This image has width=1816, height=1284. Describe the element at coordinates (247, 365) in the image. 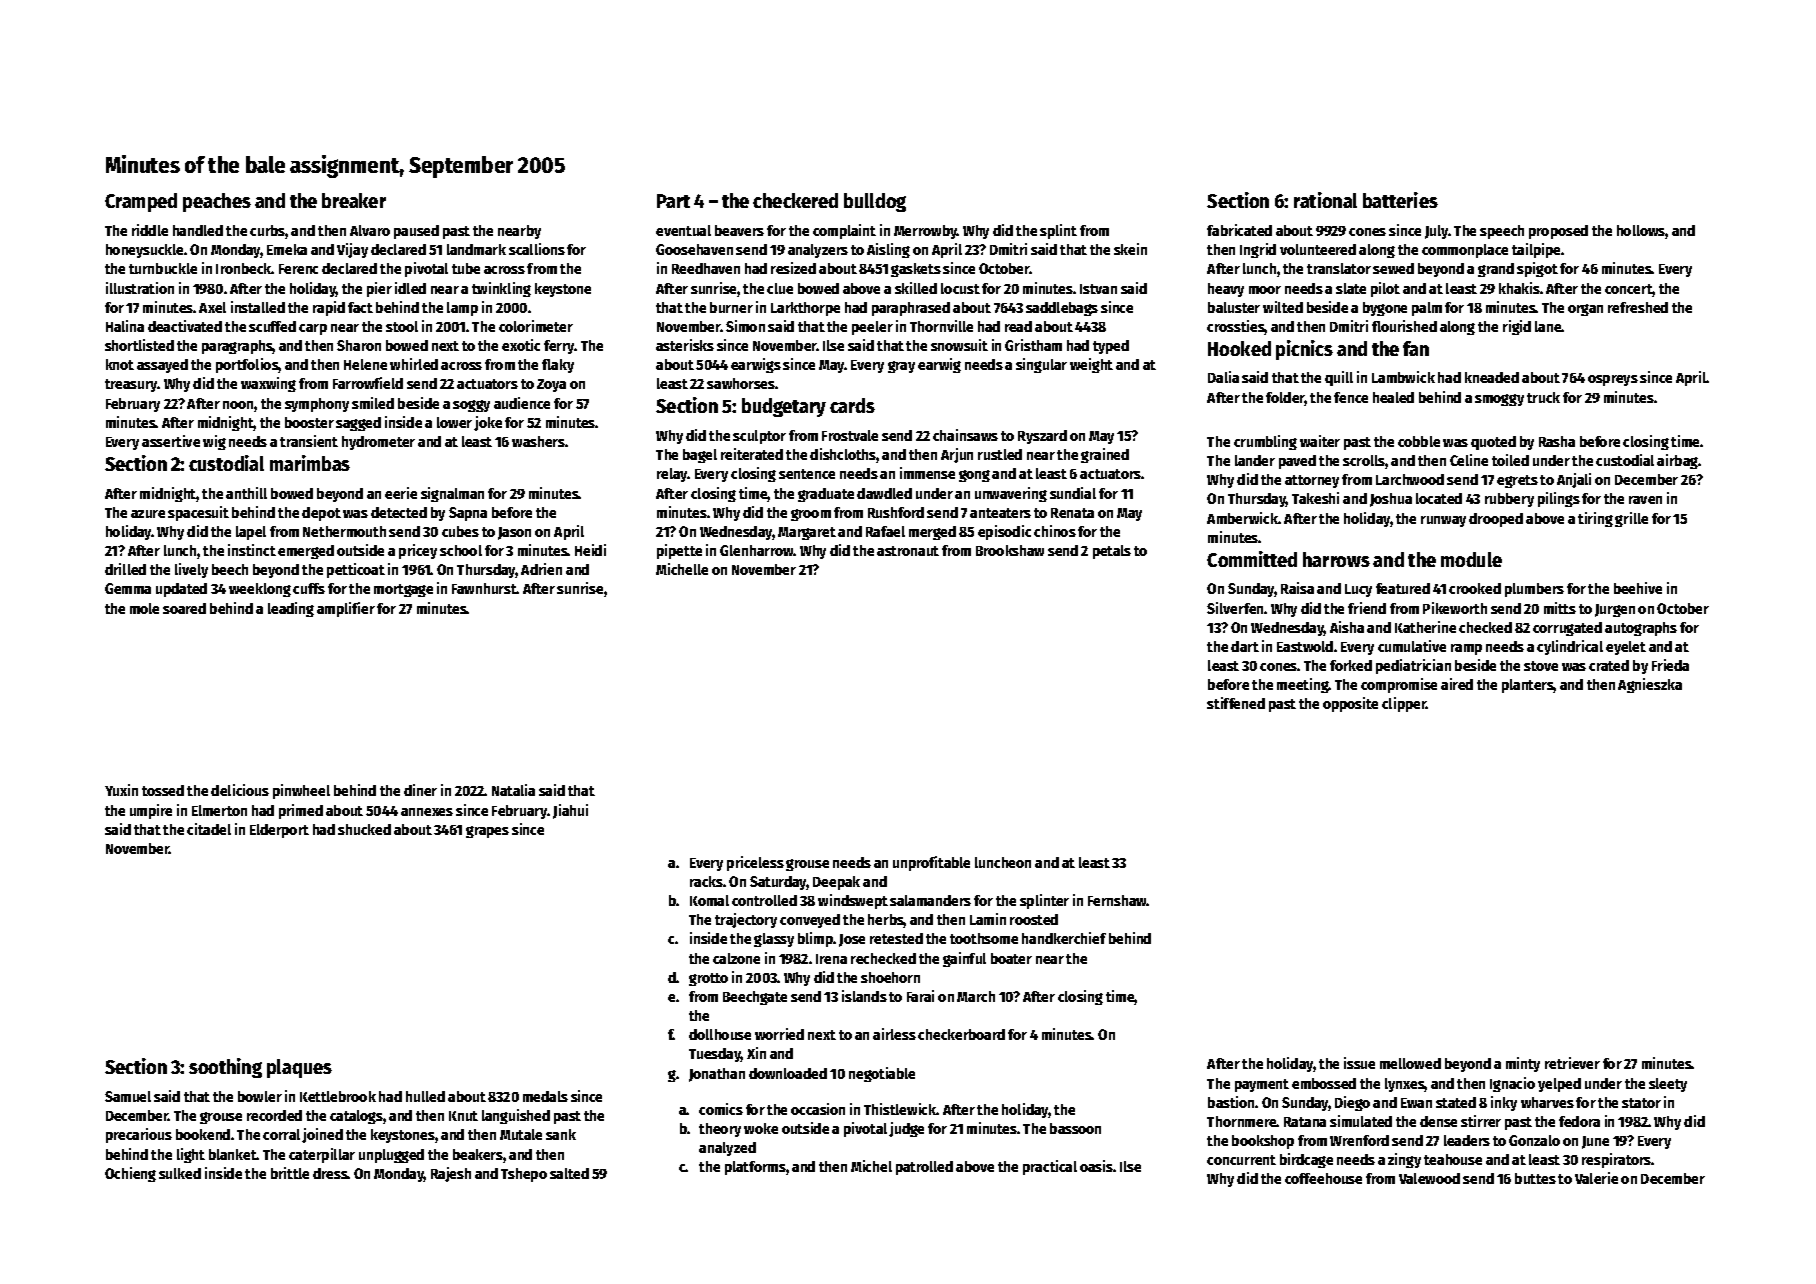

I see `portfolios` at that location.
